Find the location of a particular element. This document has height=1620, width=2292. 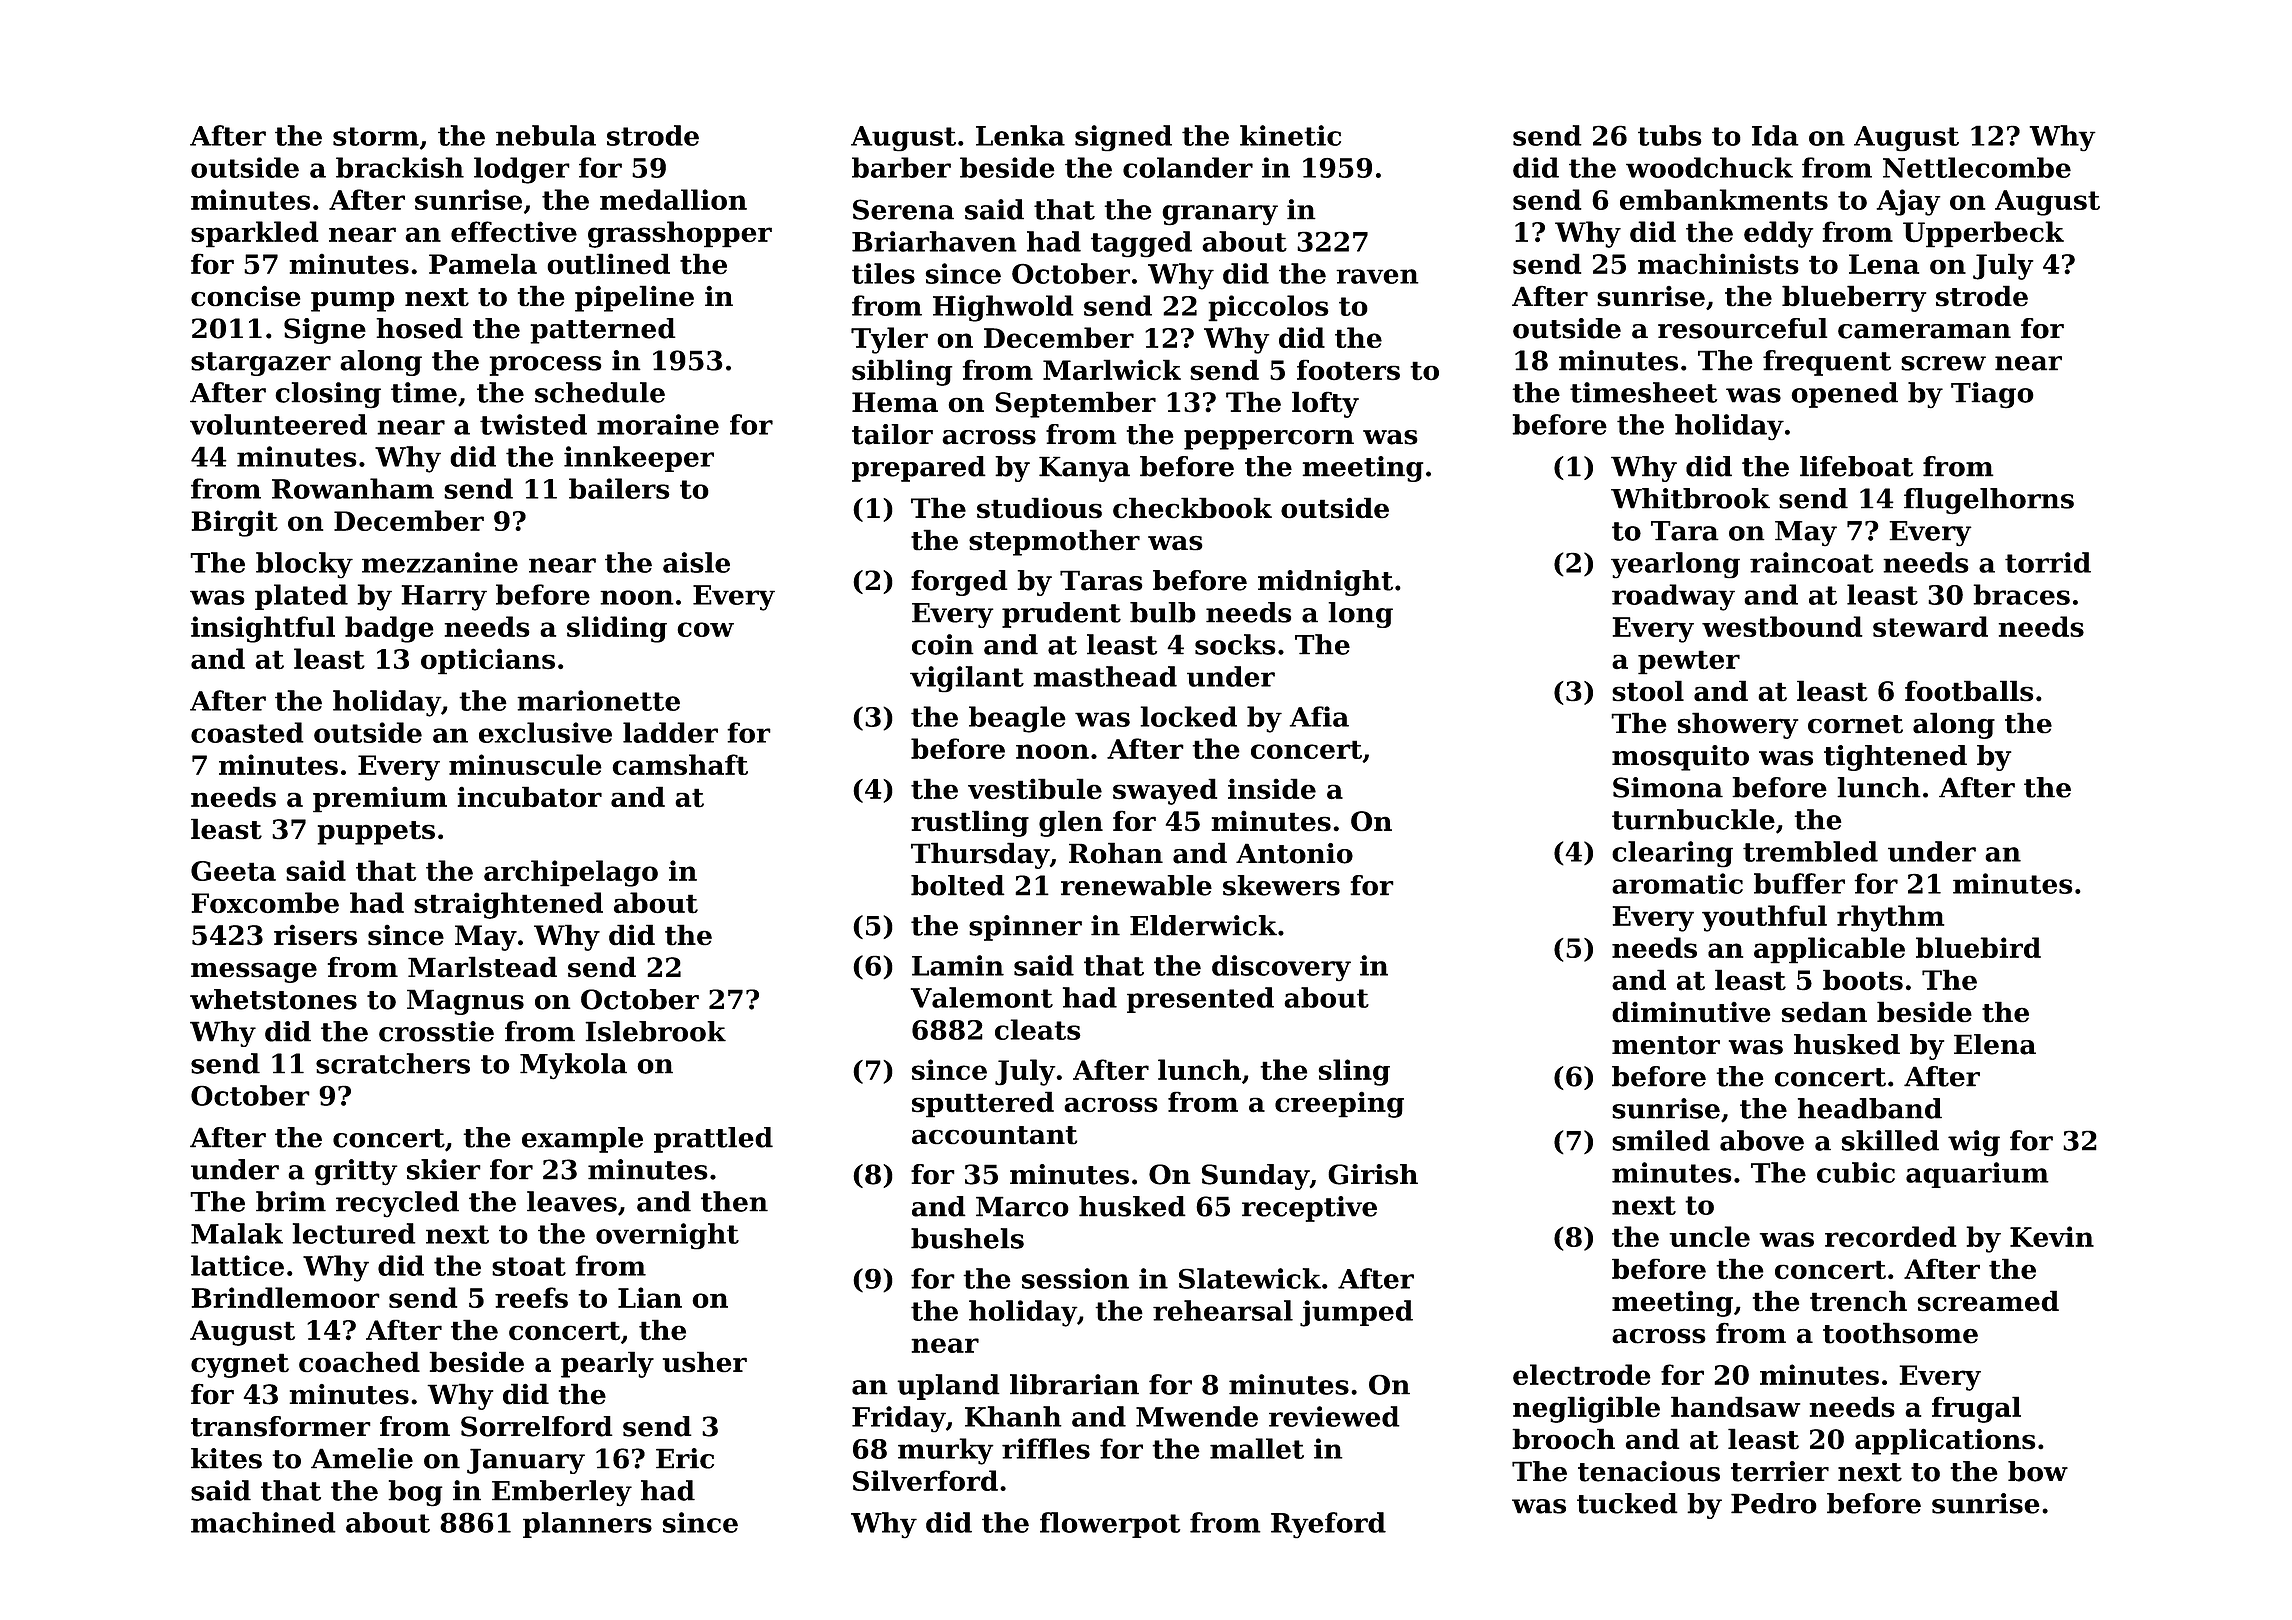

Girish is located at coordinates (1373, 1174).
